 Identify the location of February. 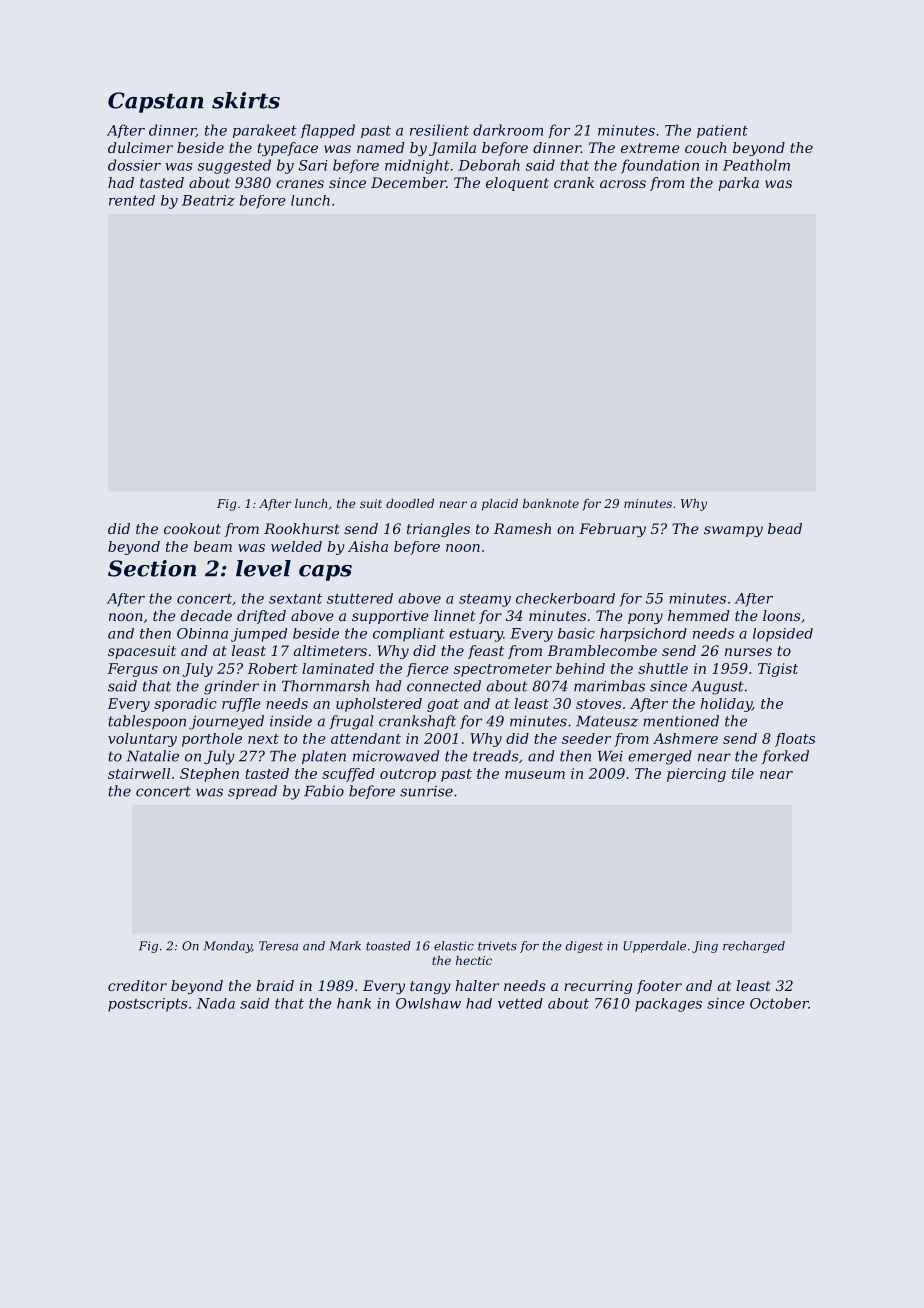
(612, 530).
